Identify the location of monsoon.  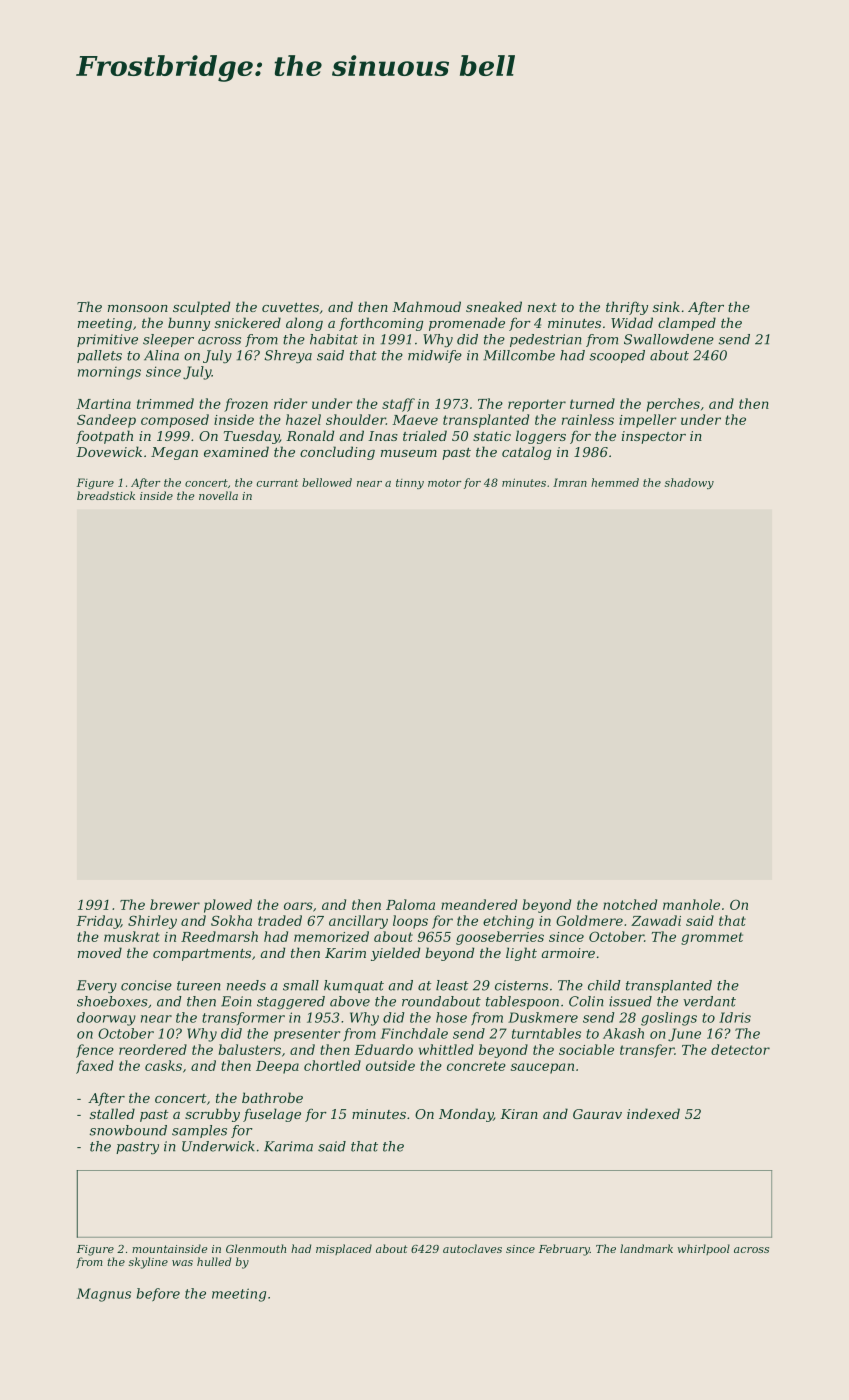
(138, 308).
